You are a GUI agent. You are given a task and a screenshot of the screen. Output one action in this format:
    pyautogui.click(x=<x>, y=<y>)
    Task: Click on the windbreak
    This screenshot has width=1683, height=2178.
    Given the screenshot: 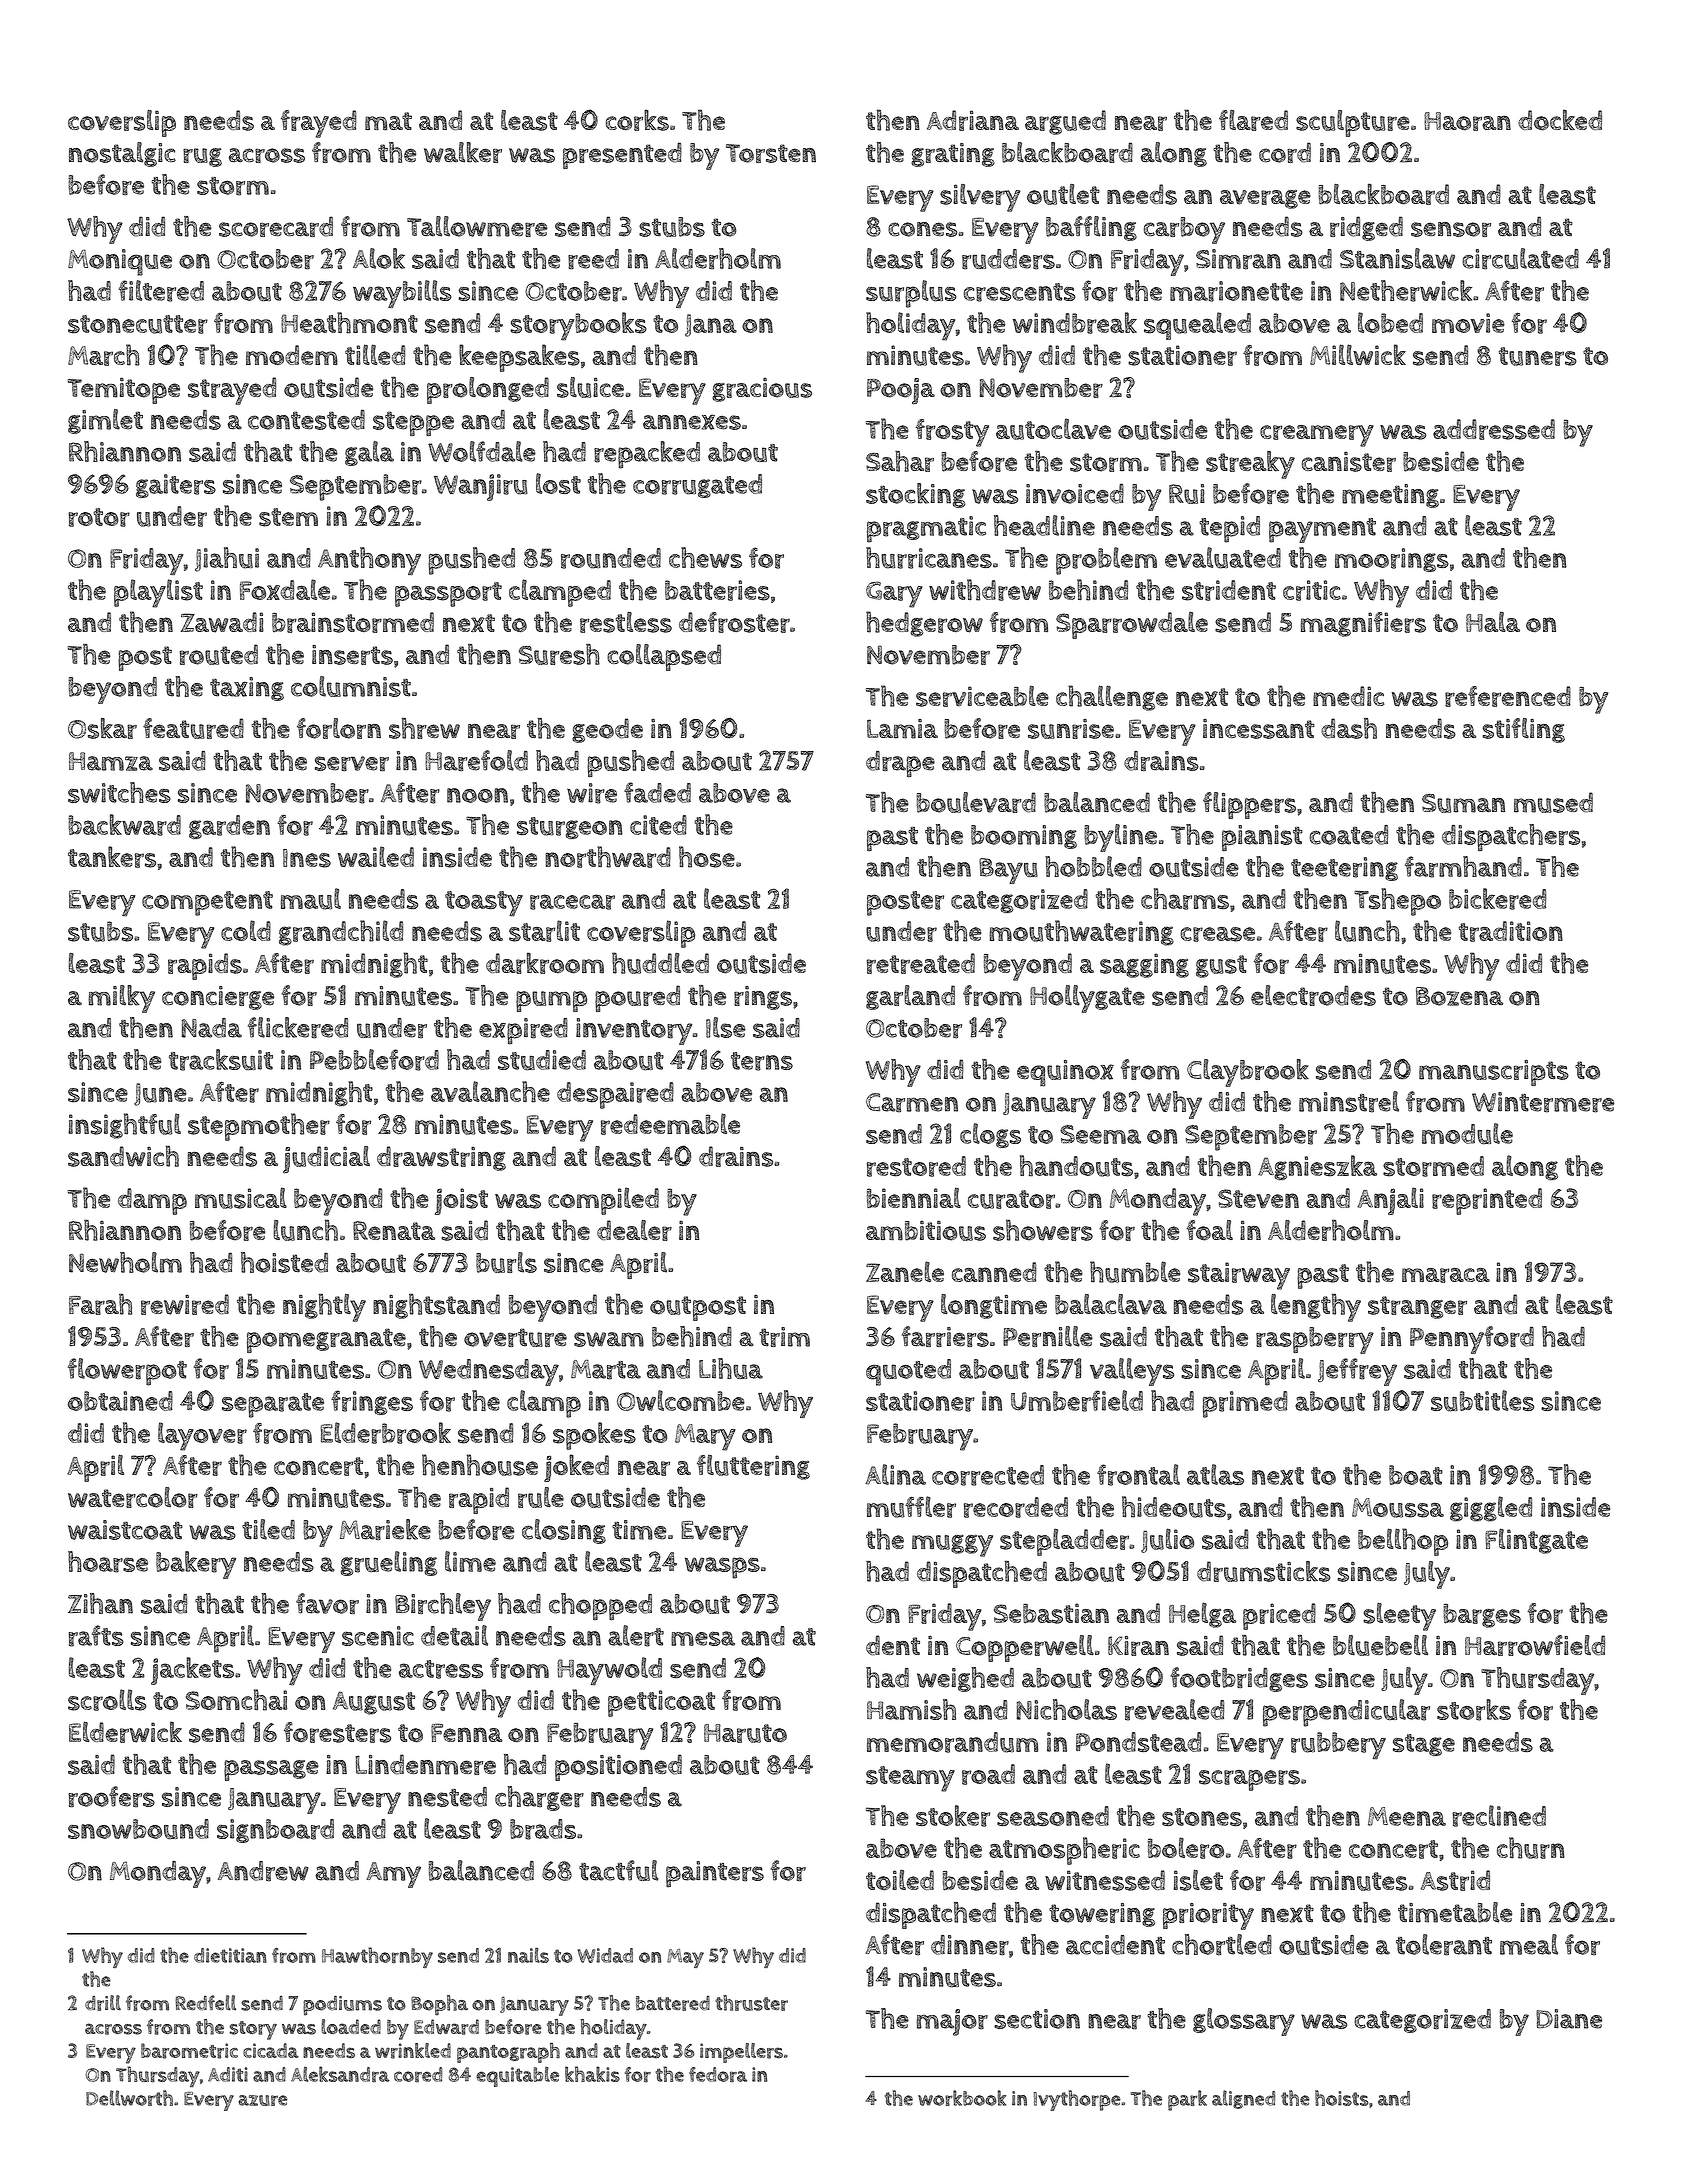 What is the action you would take?
    pyautogui.click(x=1075, y=323)
